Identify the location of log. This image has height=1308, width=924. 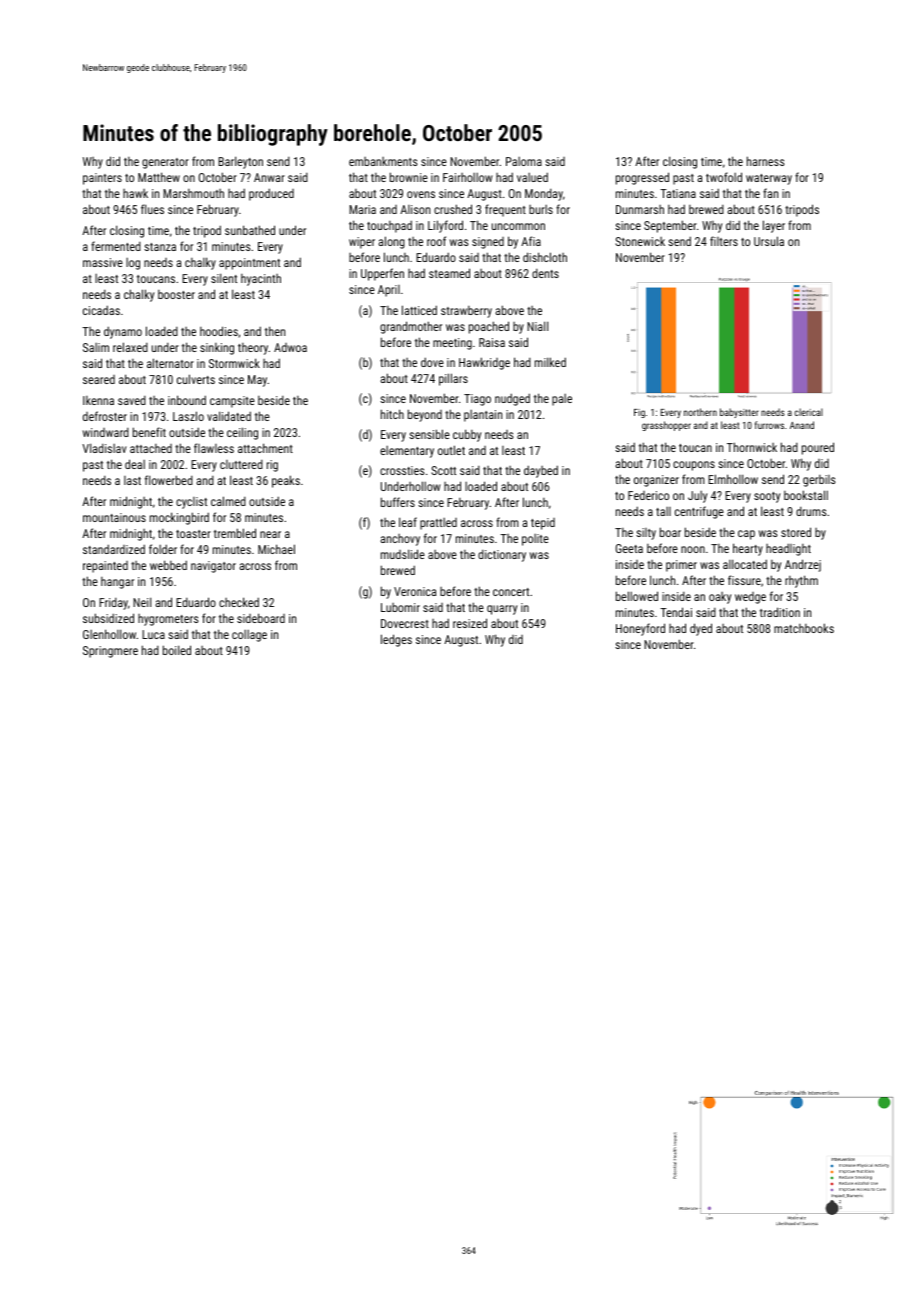
(133, 264).
